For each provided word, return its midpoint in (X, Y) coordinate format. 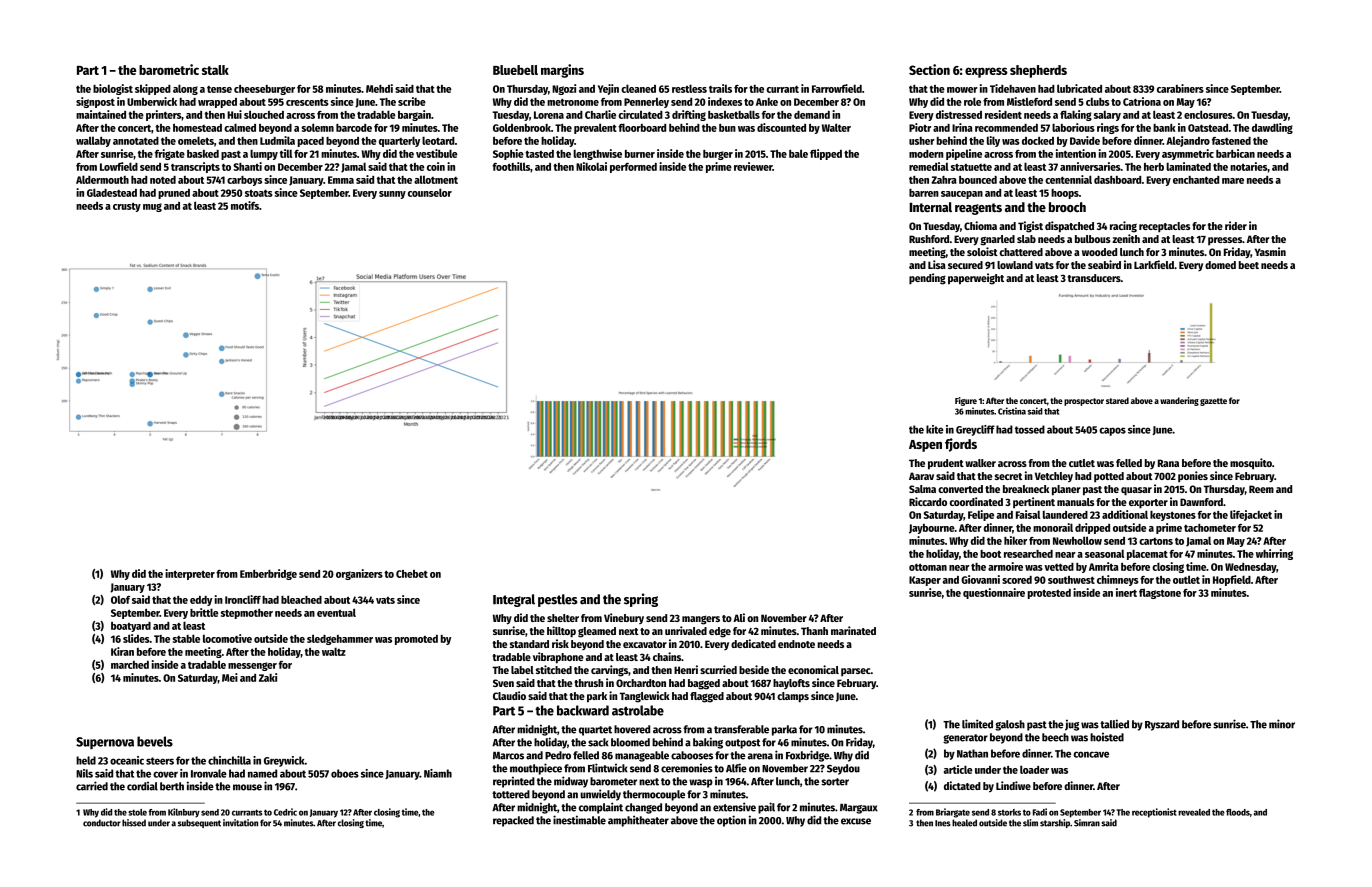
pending (927, 279)
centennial (1068, 179)
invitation (240, 823)
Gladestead (112, 192)
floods (1238, 812)
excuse (856, 821)
